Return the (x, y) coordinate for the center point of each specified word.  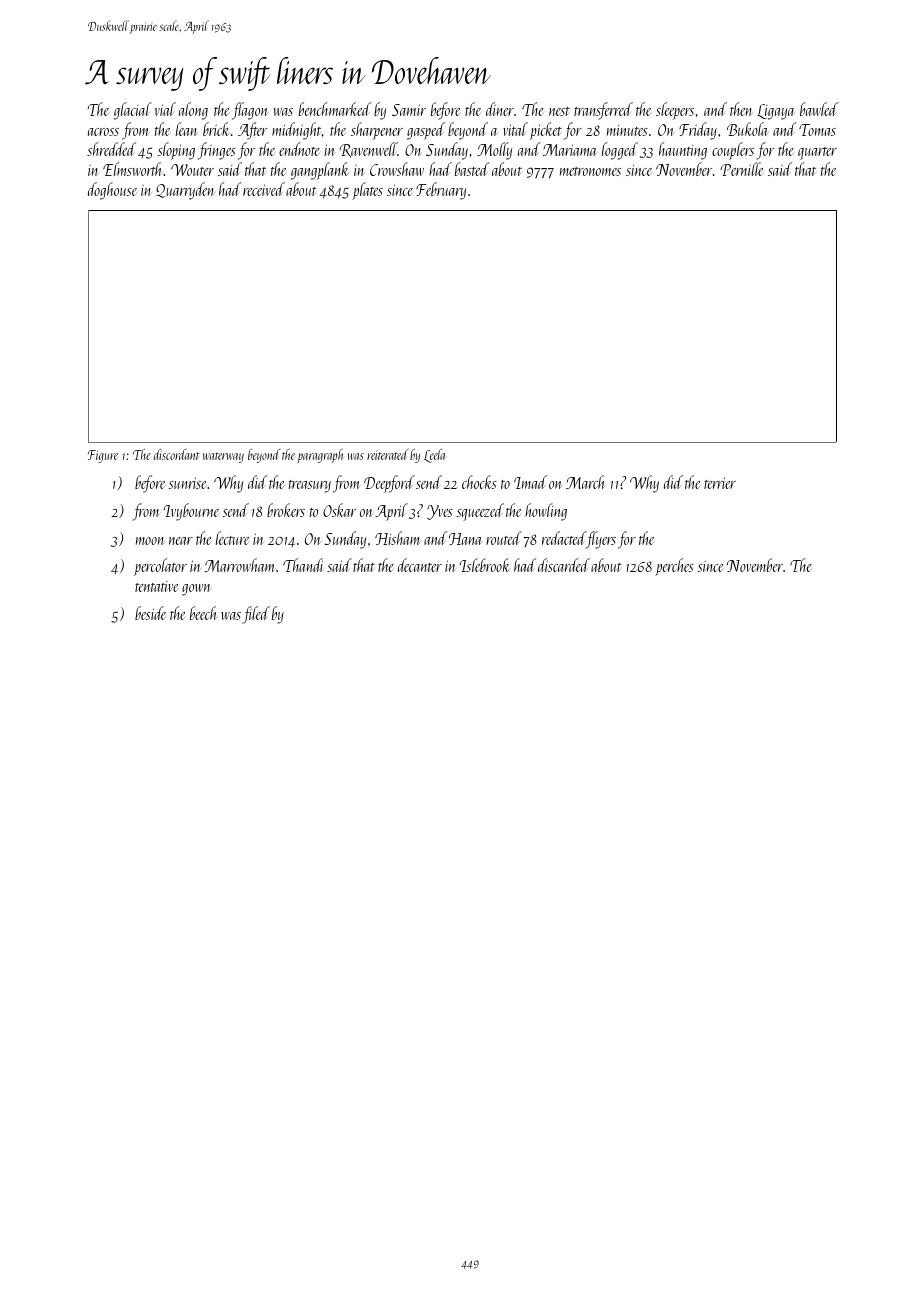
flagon (250, 111)
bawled (819, 109)
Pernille (742, 169)
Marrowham (240, 565)
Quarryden (185, 191)
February (441, 191)
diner (500, 109)
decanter (420, 565)
